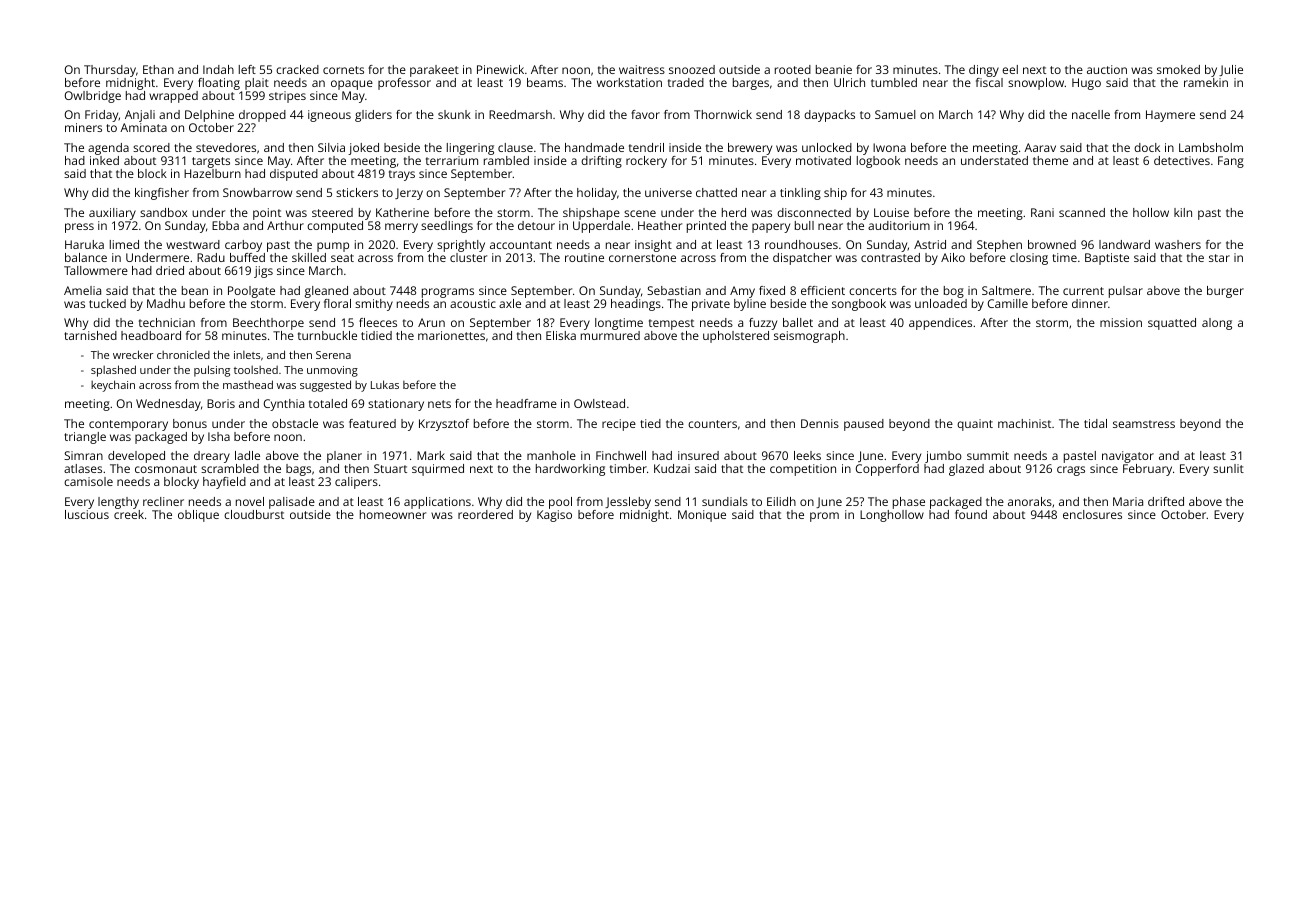 Image resolution: width=1308 pixels, height=924 pixels. What do you see at coordinates (1010, 69) in the image?
I see `eel` at bounding box center [1010, 69].
